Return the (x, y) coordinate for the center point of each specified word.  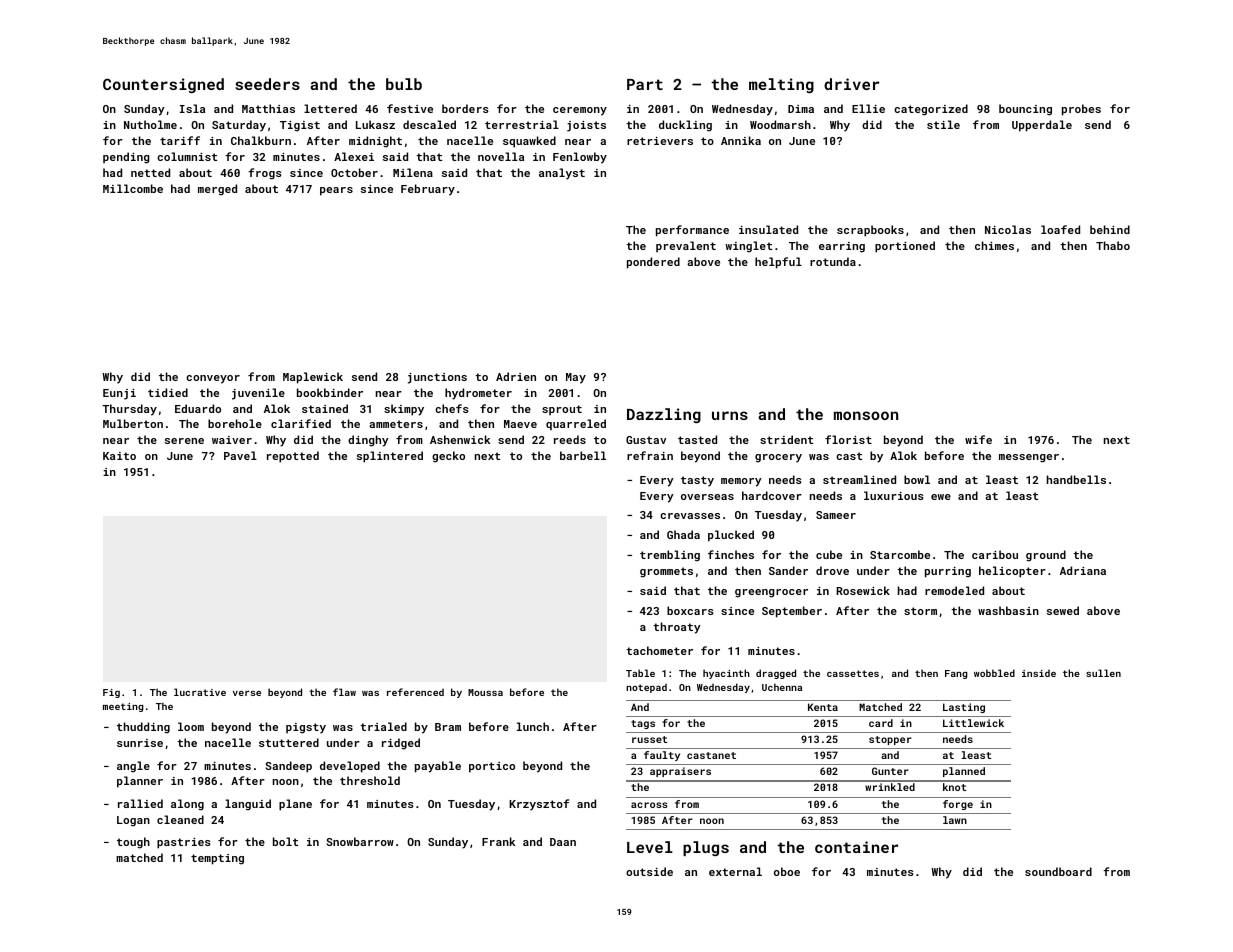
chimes (994, 245)
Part (645, 84)
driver (851, 84)
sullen (1103, 673)
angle (133, 767)
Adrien (516, 376)
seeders (267, 84)
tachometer (659, 650)
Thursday (129, 410)
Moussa (485, 692)
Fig (111, 693)
